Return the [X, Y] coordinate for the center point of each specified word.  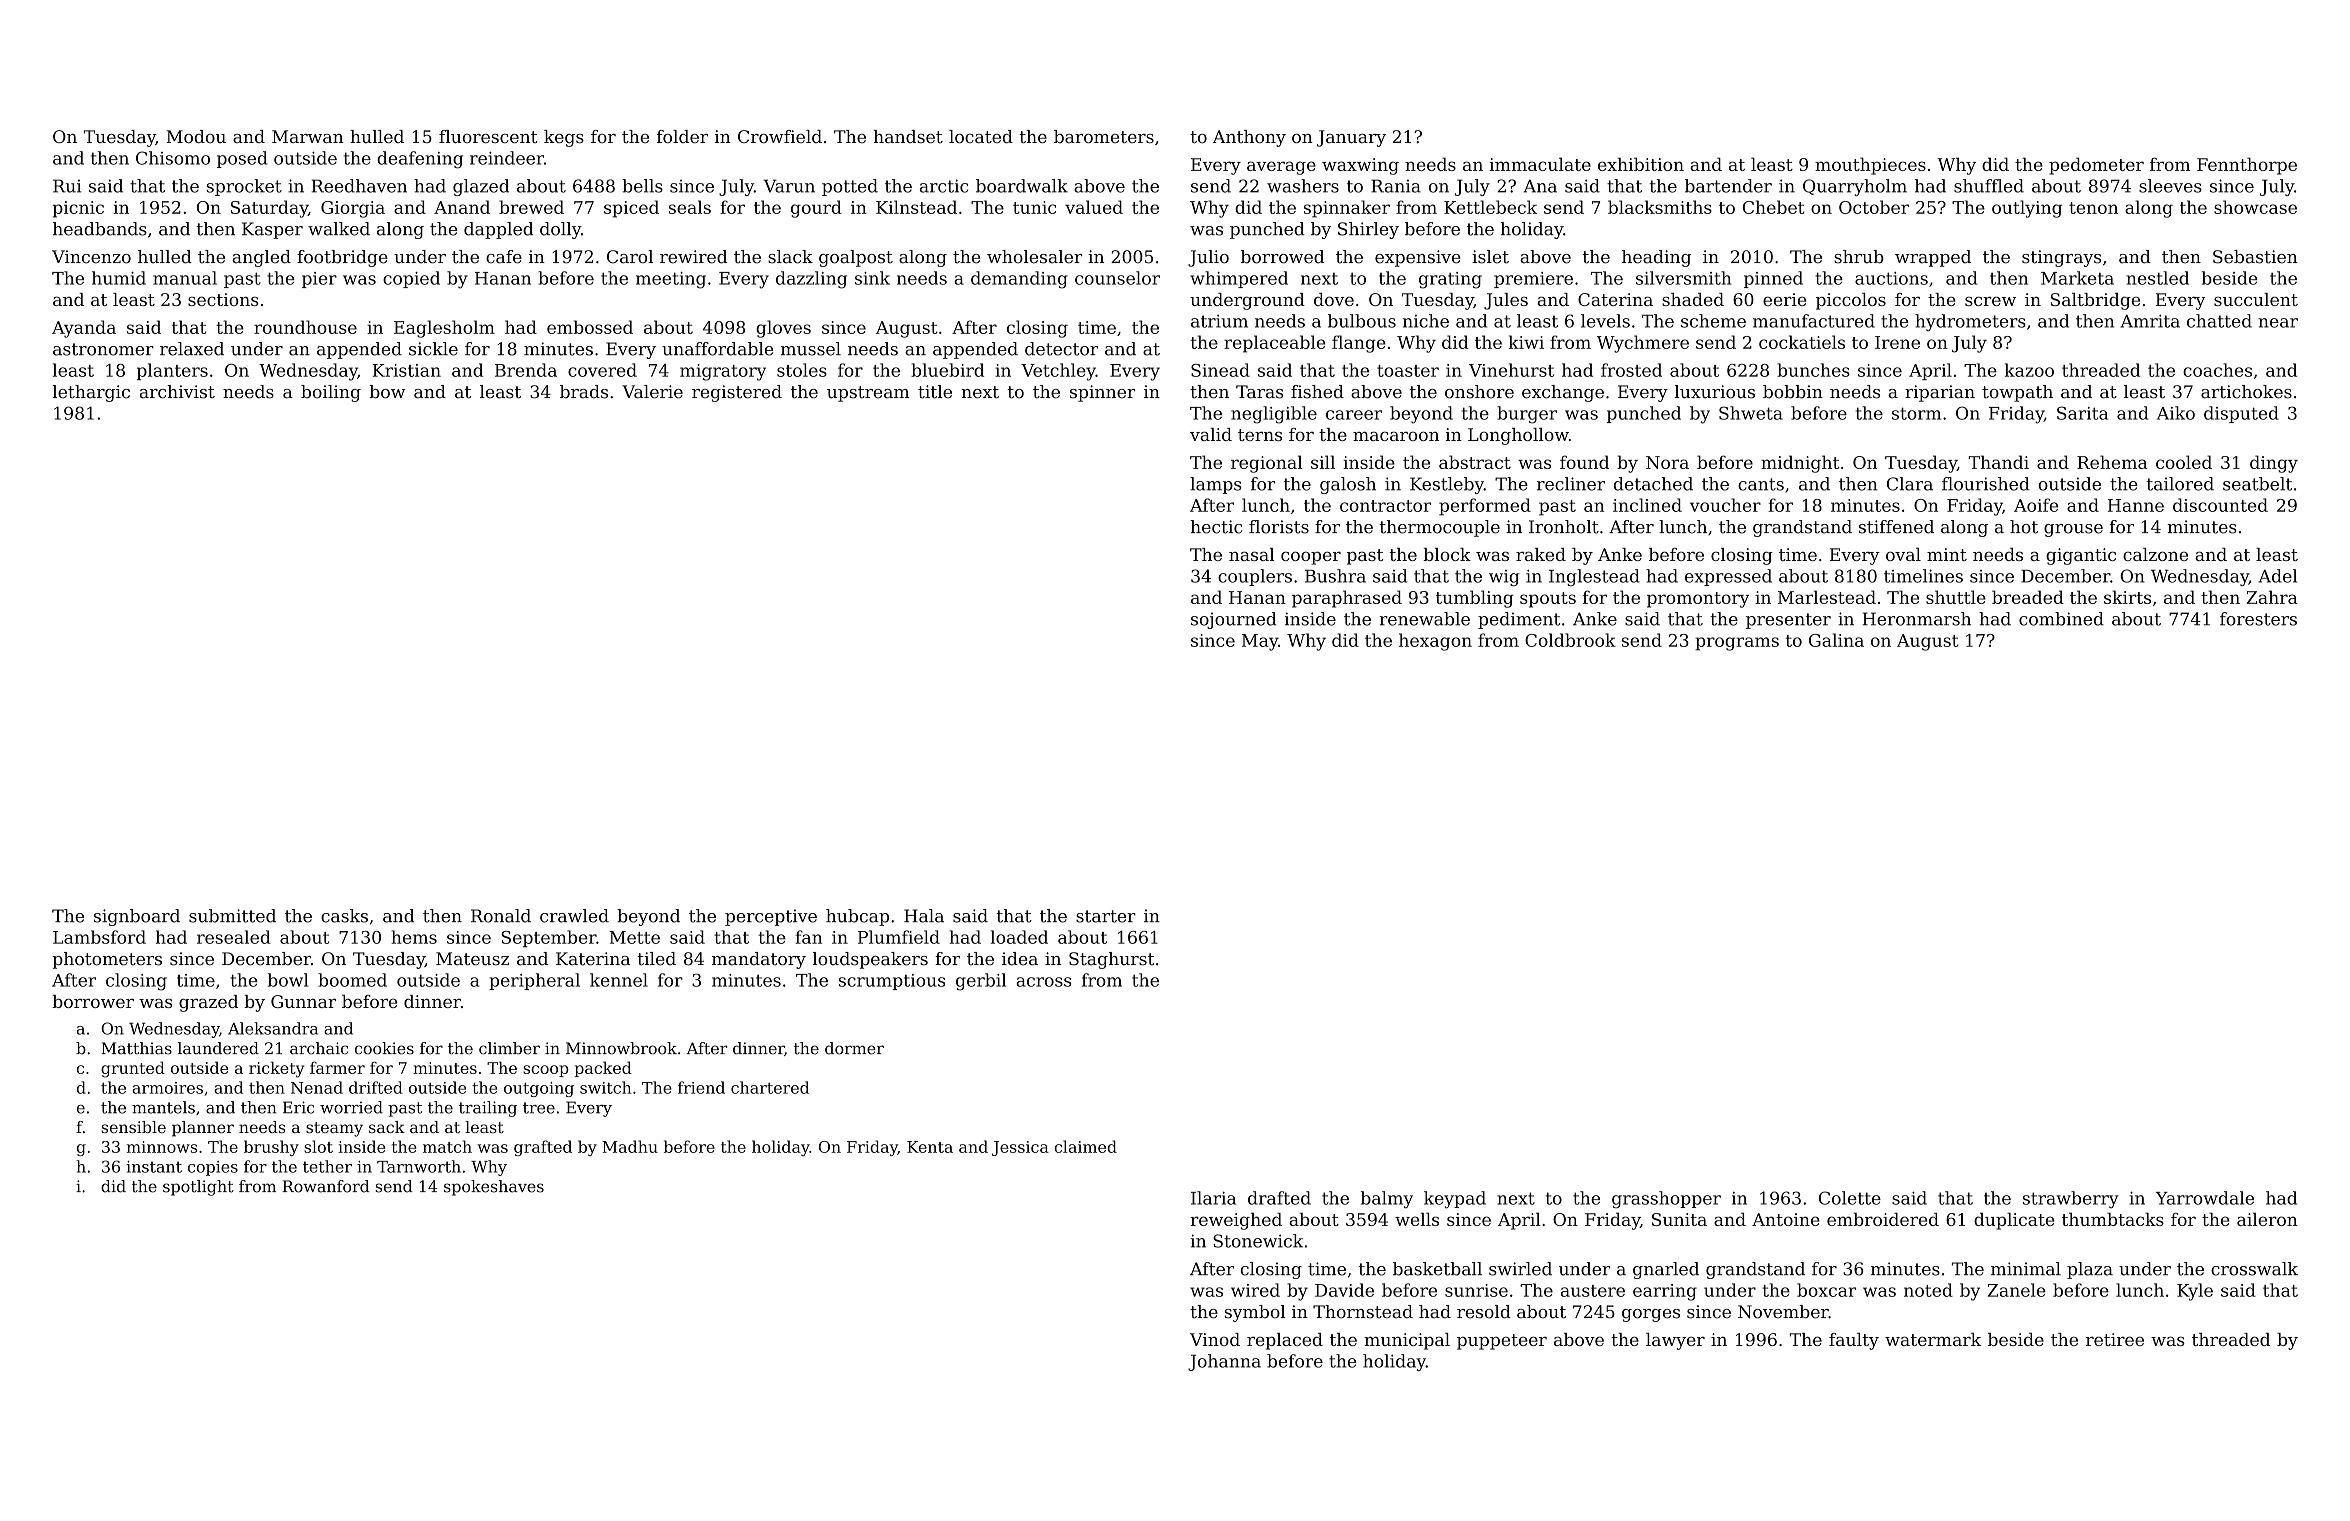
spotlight [198, 1188]
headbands [100, 229]
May [1260, 642]
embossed [590, 327]
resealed [234, 937]
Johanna [1224, 1362]
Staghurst [1111, 960]
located [981, 136]
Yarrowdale [2205, 1198]
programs [1737, 644]
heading [1656, 258]
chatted [2219, 321]
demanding [1019, 280]
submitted [232, 916]
